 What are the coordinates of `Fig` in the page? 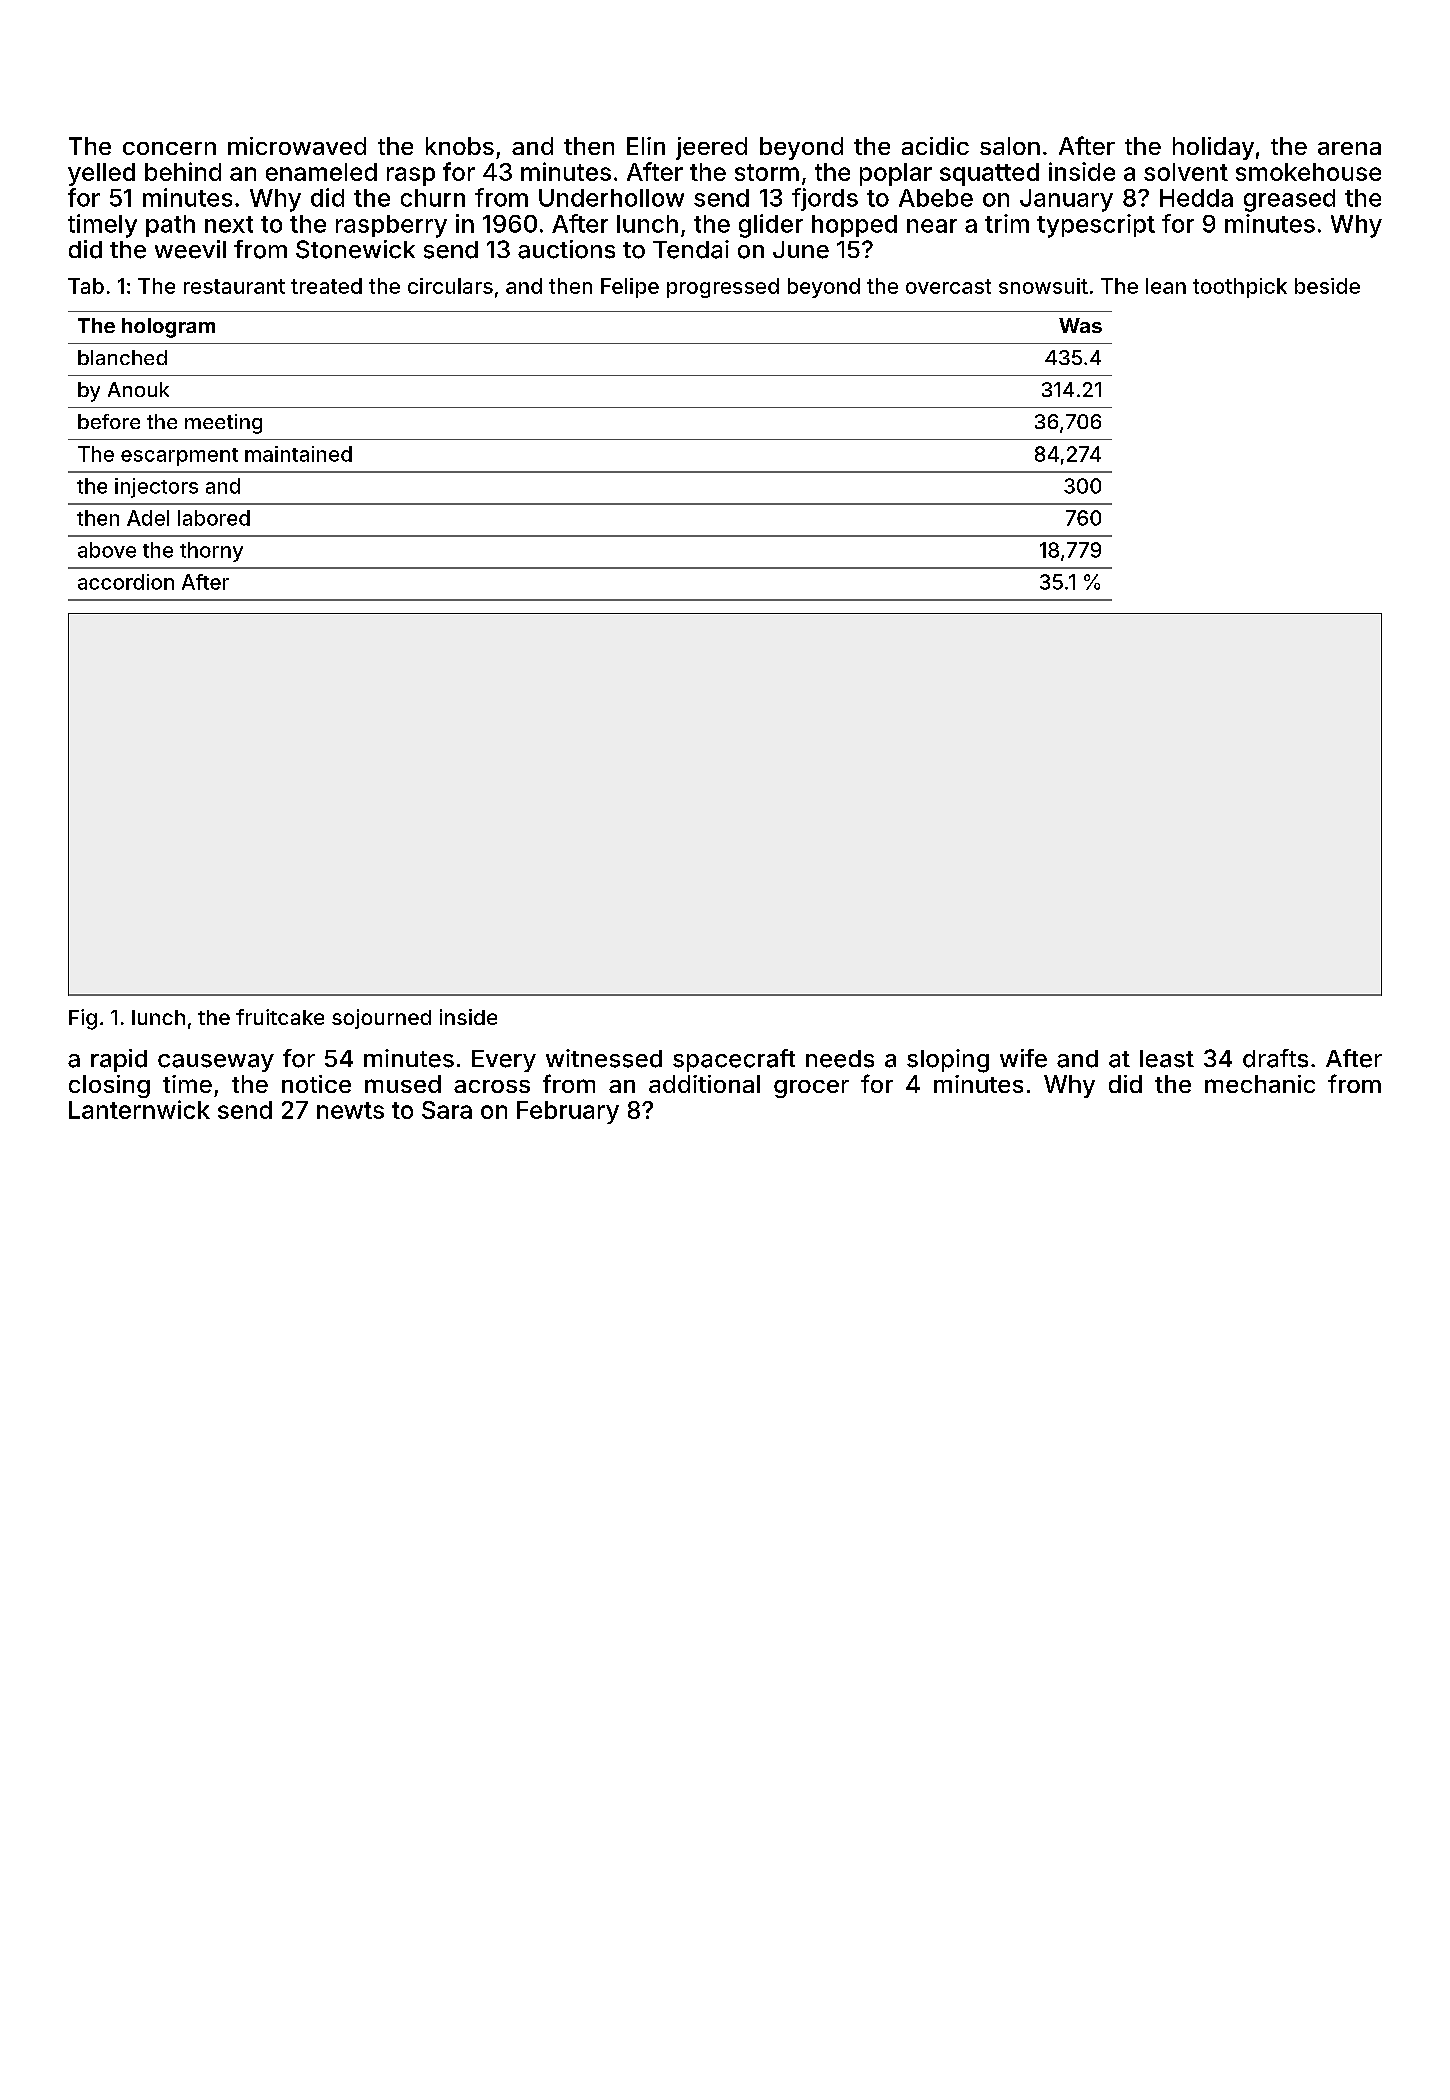 It's located at (83, 1019).
